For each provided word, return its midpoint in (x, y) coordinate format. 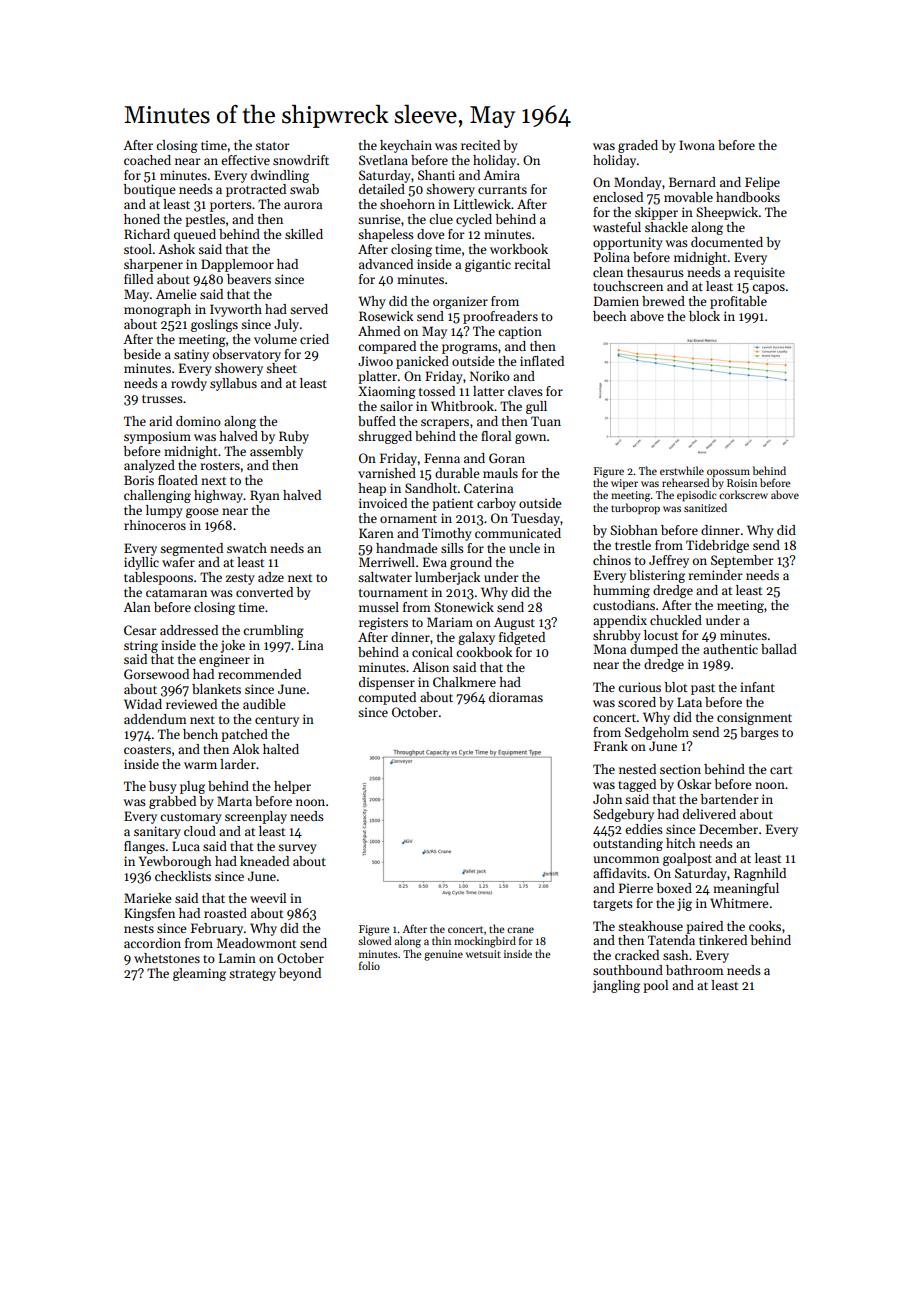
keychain (406, 146)
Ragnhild (760, 874)
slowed (374, 940)
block (704, 316)
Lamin (237, 958)
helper (292, 787)
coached (147, 160)
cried (314, 339)
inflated (542, 361)
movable (688, 197)
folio (369, 965)
